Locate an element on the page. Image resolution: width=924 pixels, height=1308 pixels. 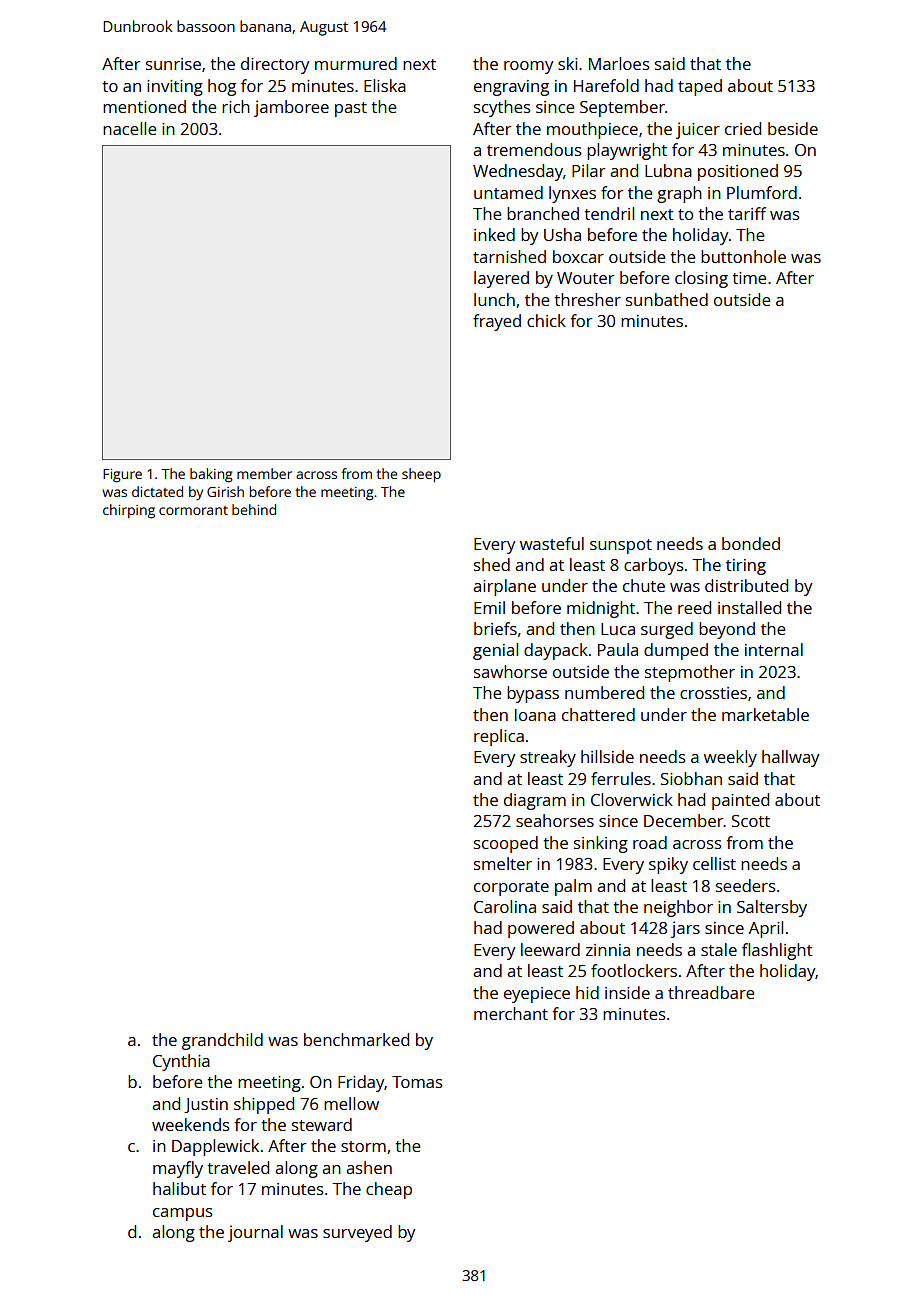
member is located at coordinates (264, 473).
